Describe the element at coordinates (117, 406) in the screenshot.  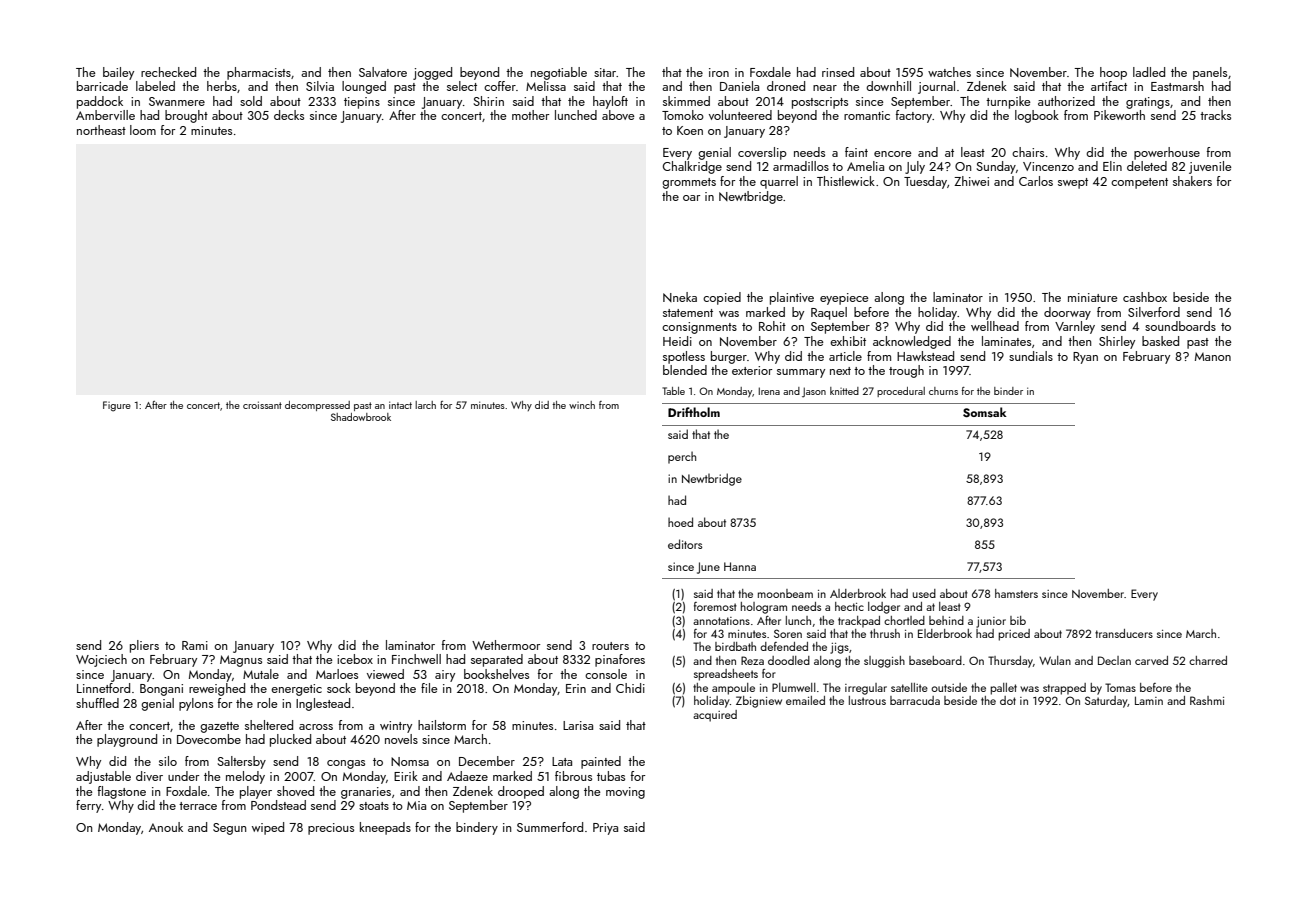
I see `Figure` at that location.
